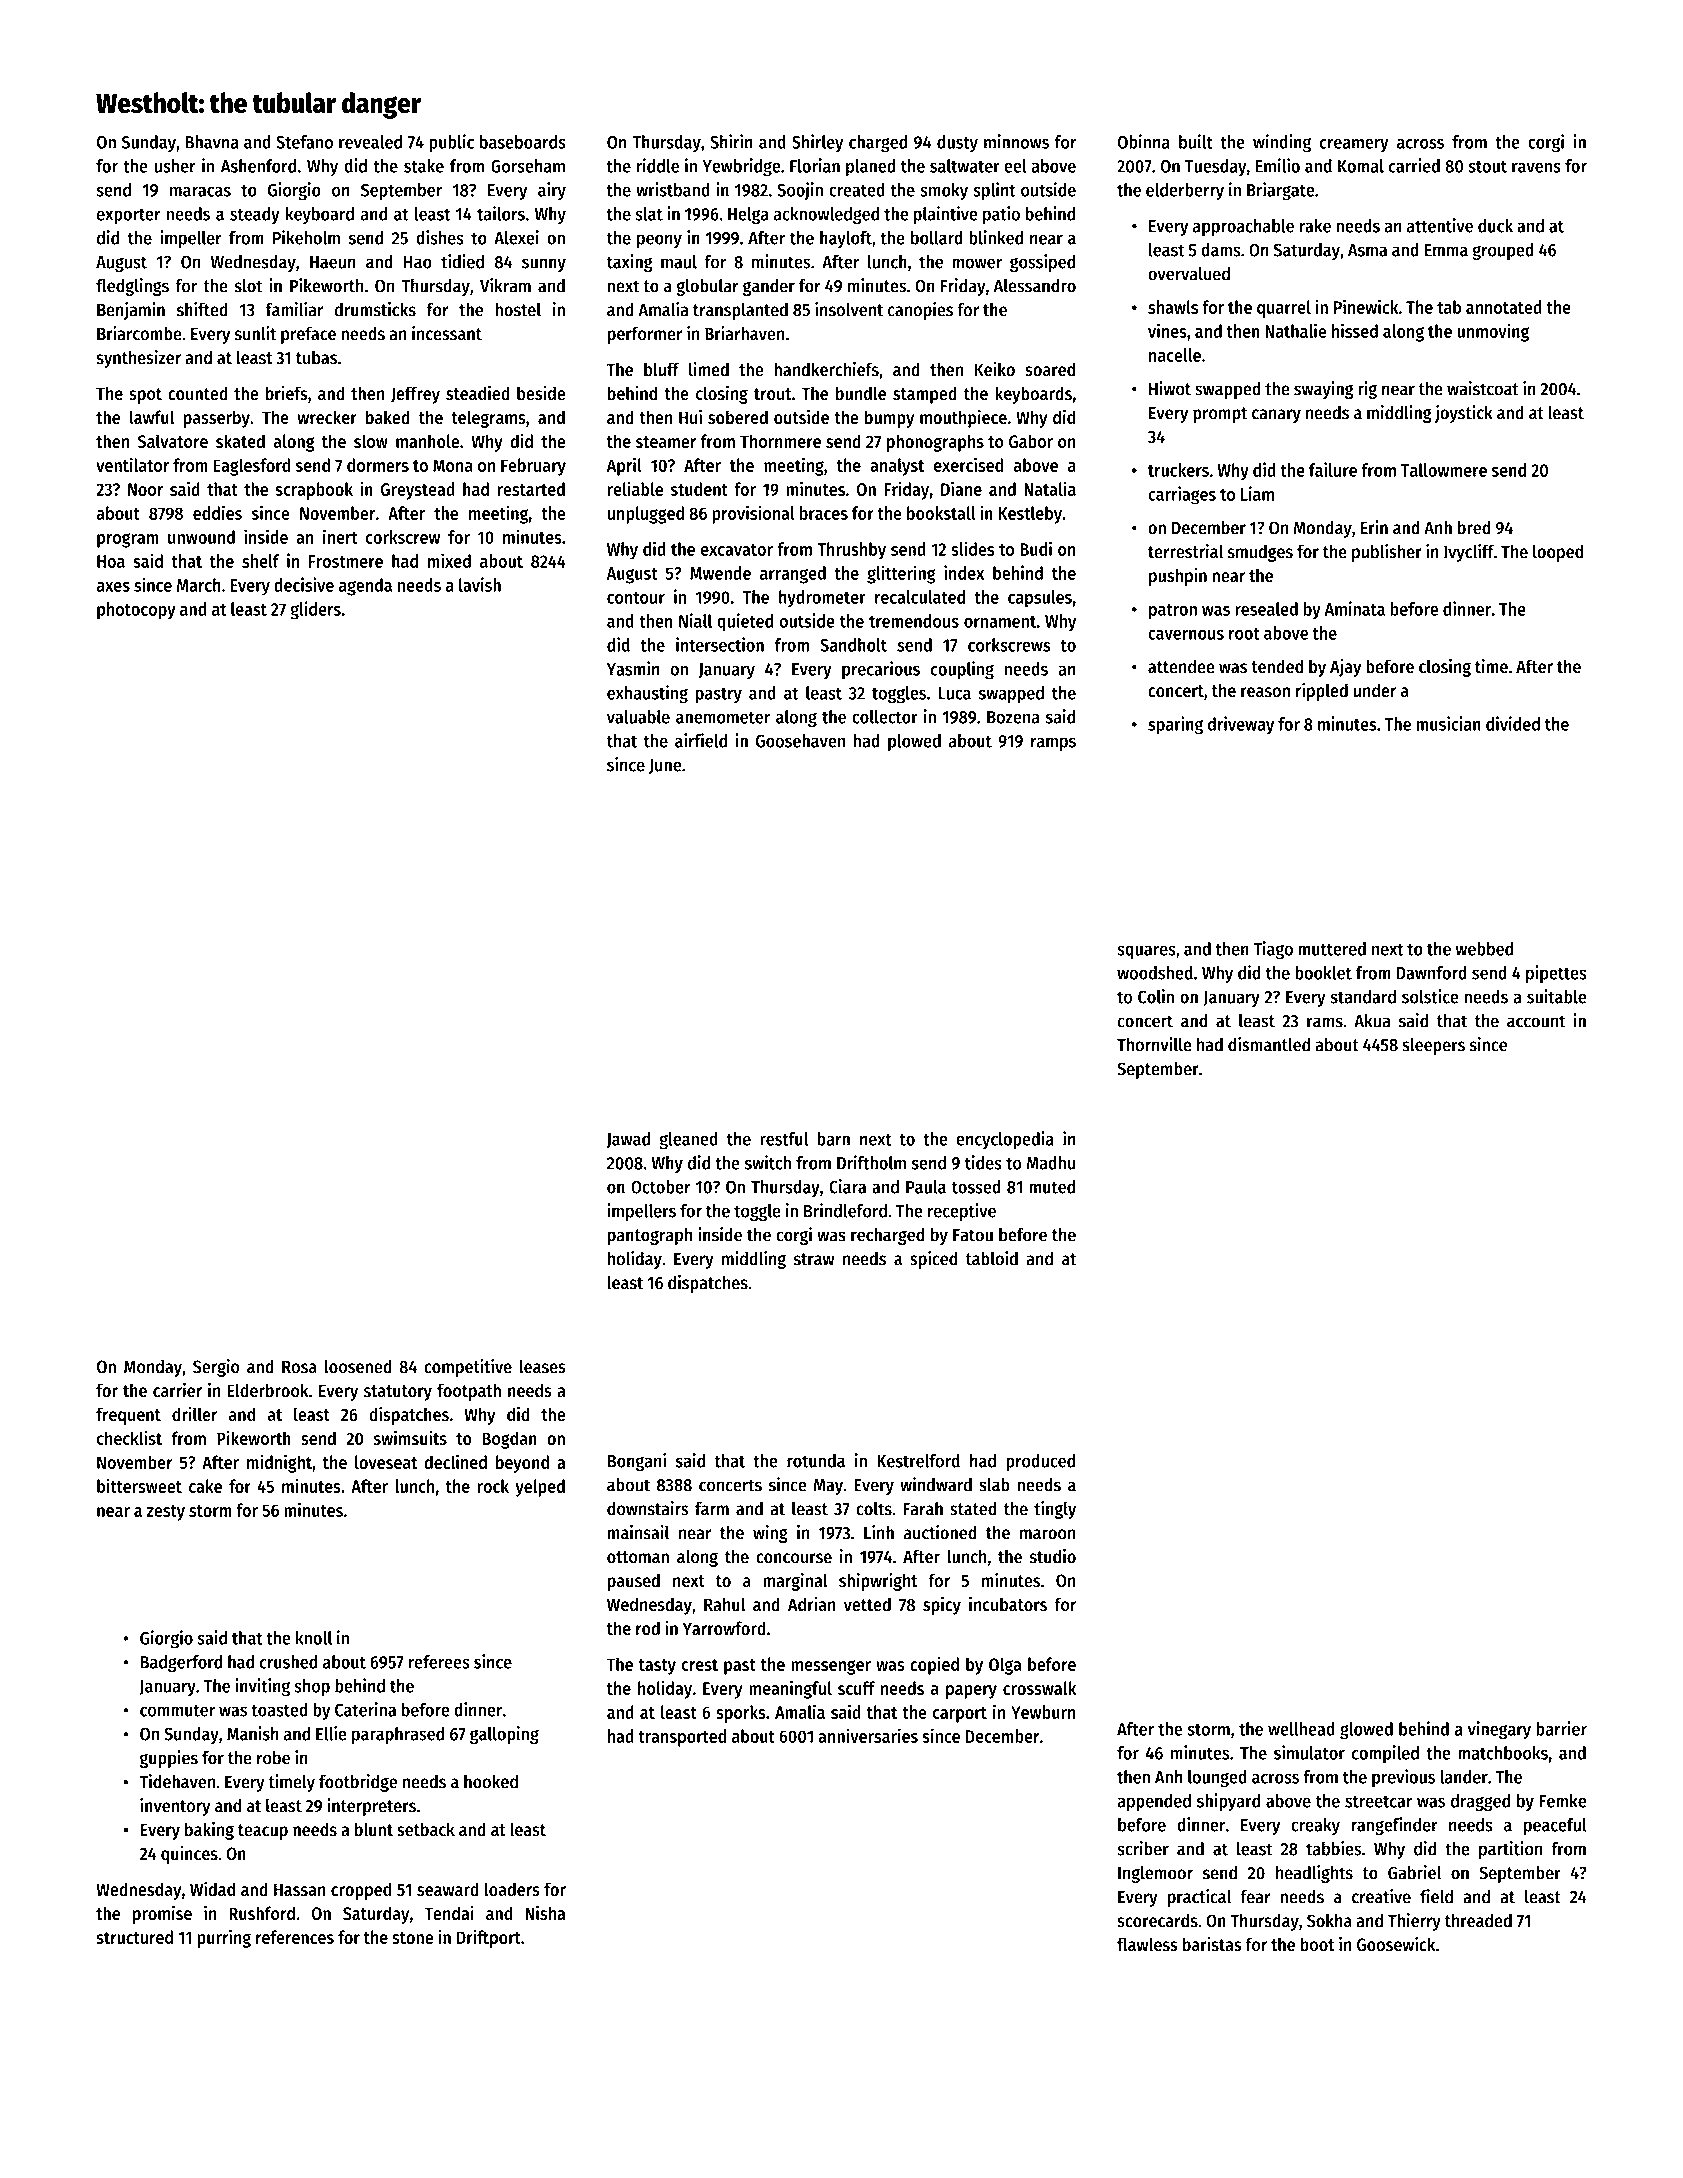 The image size is (1683, 2178). I want to click on knoll, so click(314, 1638).
